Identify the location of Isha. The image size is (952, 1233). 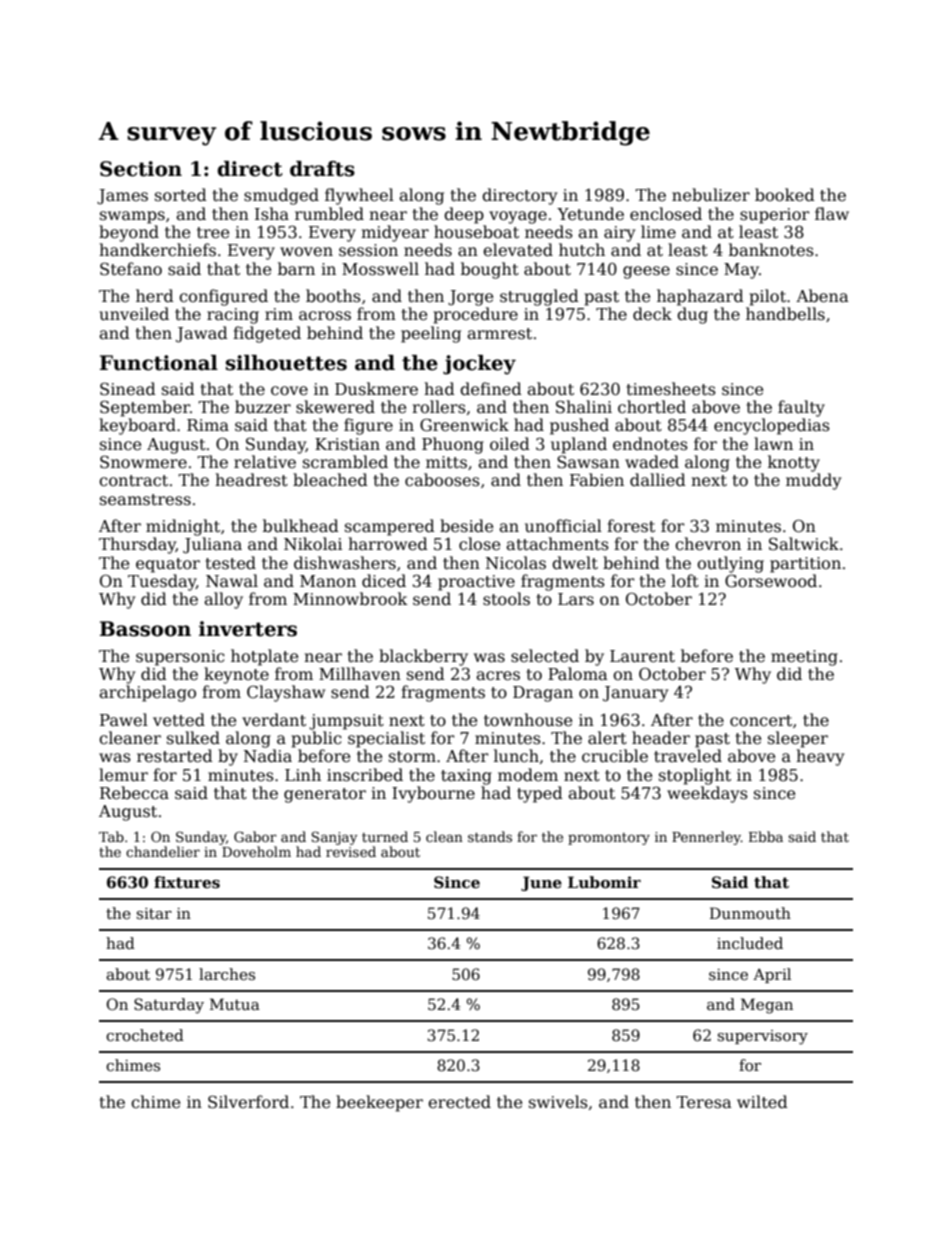
(272, 213).
